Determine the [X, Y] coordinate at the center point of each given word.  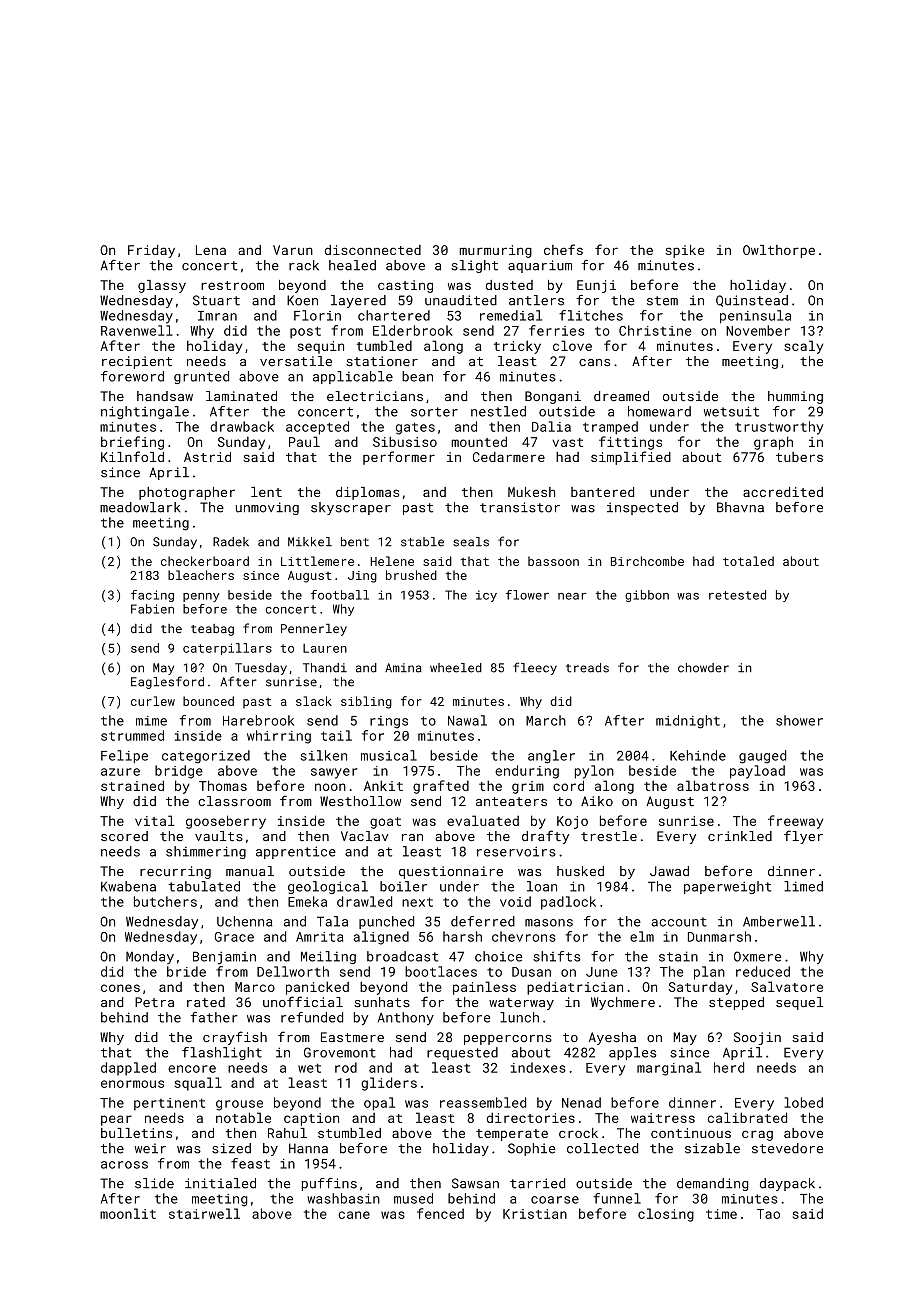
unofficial [303, 1001]
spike [684, 251]
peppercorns [508, 1040]
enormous [132, 1084]
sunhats [382, 1002]
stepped [736, 1003]
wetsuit [731, 411]
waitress [663, 1118]
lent [266, 492]
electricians [375, 396]
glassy [162, 286]
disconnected [373, 250]
